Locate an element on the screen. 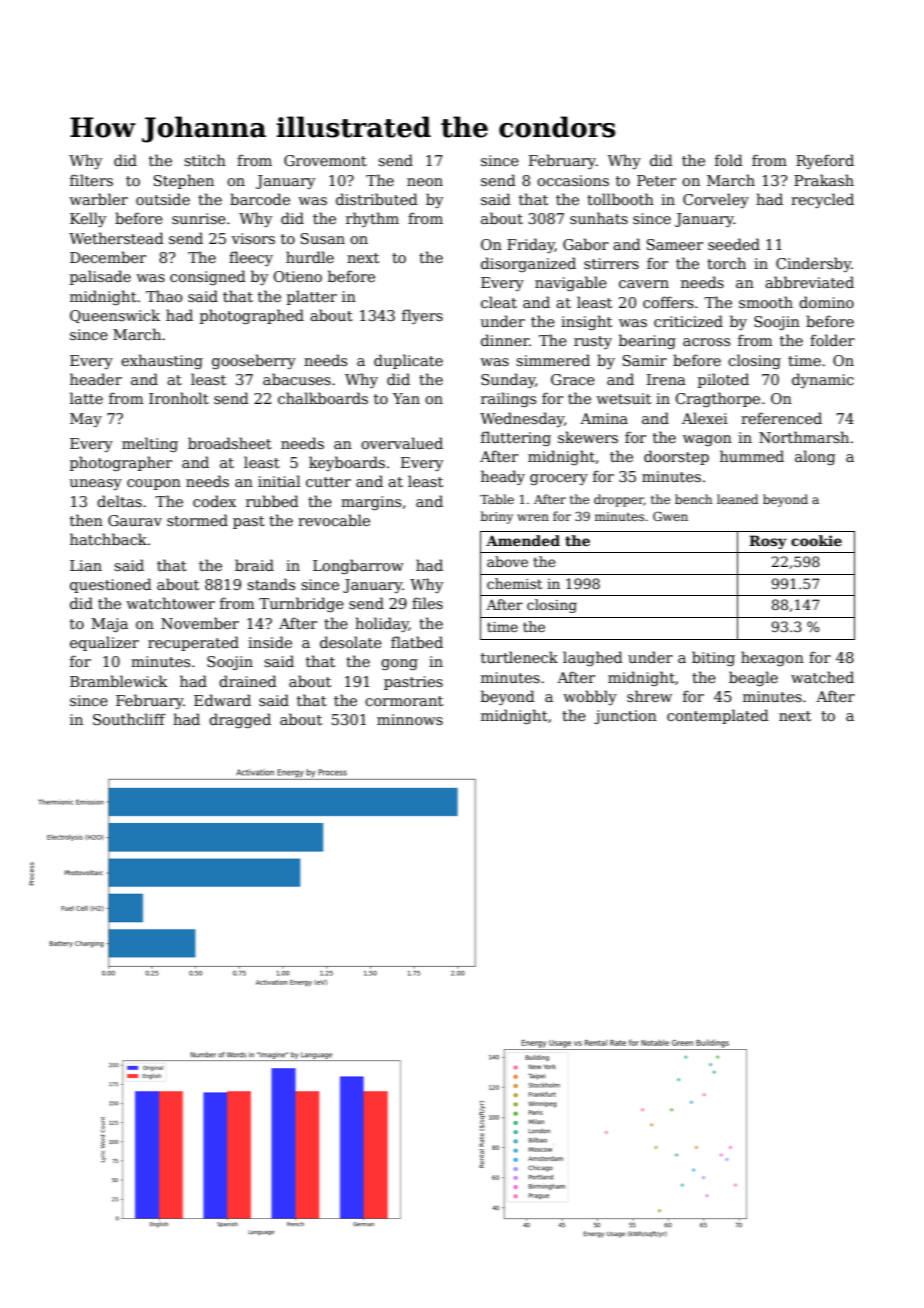  piloted is located at coordinates (723, 380).
